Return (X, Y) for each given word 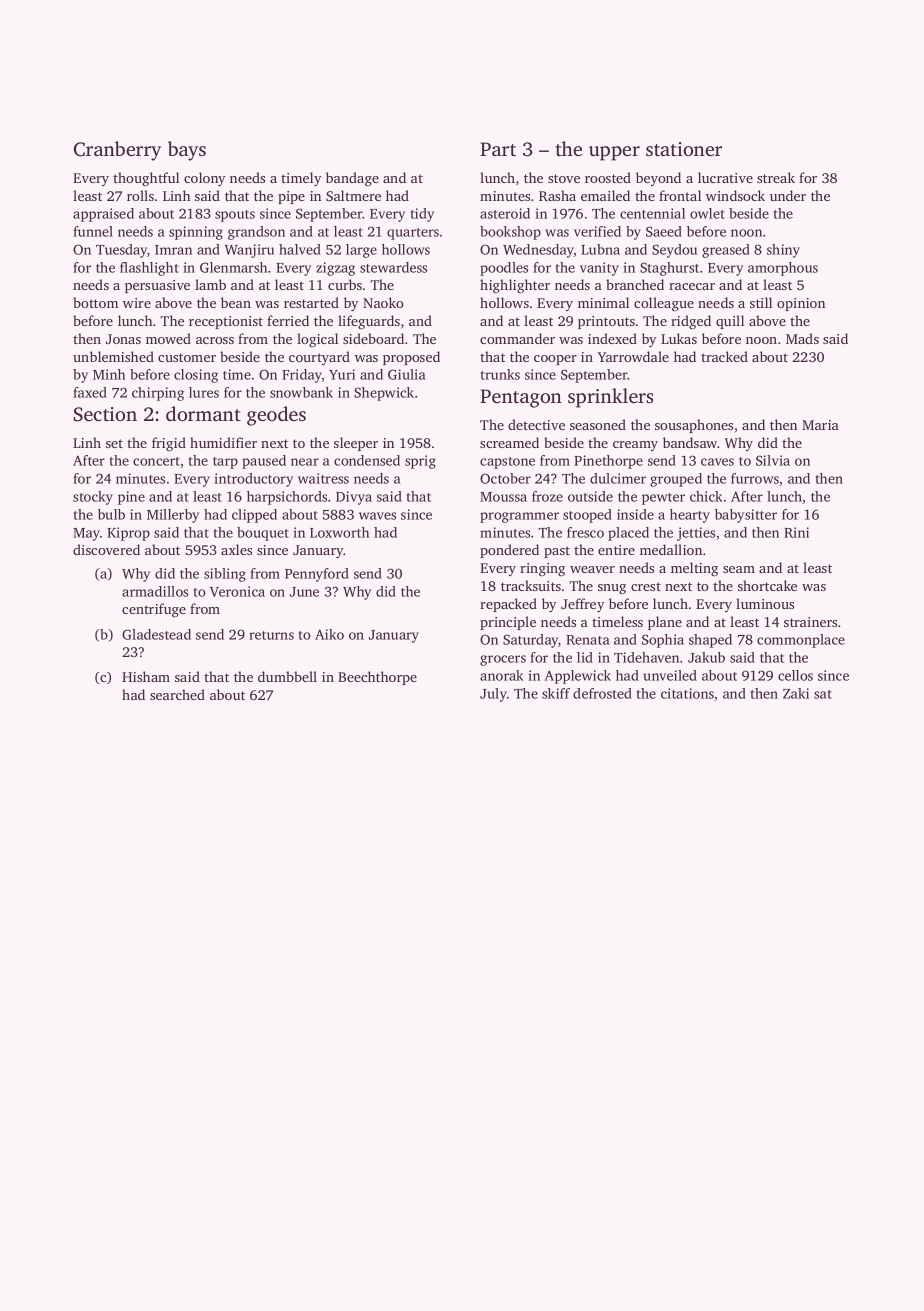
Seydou (674, 251)
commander (517, 338)
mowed (168, 338)
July (493, 695)
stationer (684, 149)
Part (498, 149)
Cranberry (117, 151)
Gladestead (156, 634)
